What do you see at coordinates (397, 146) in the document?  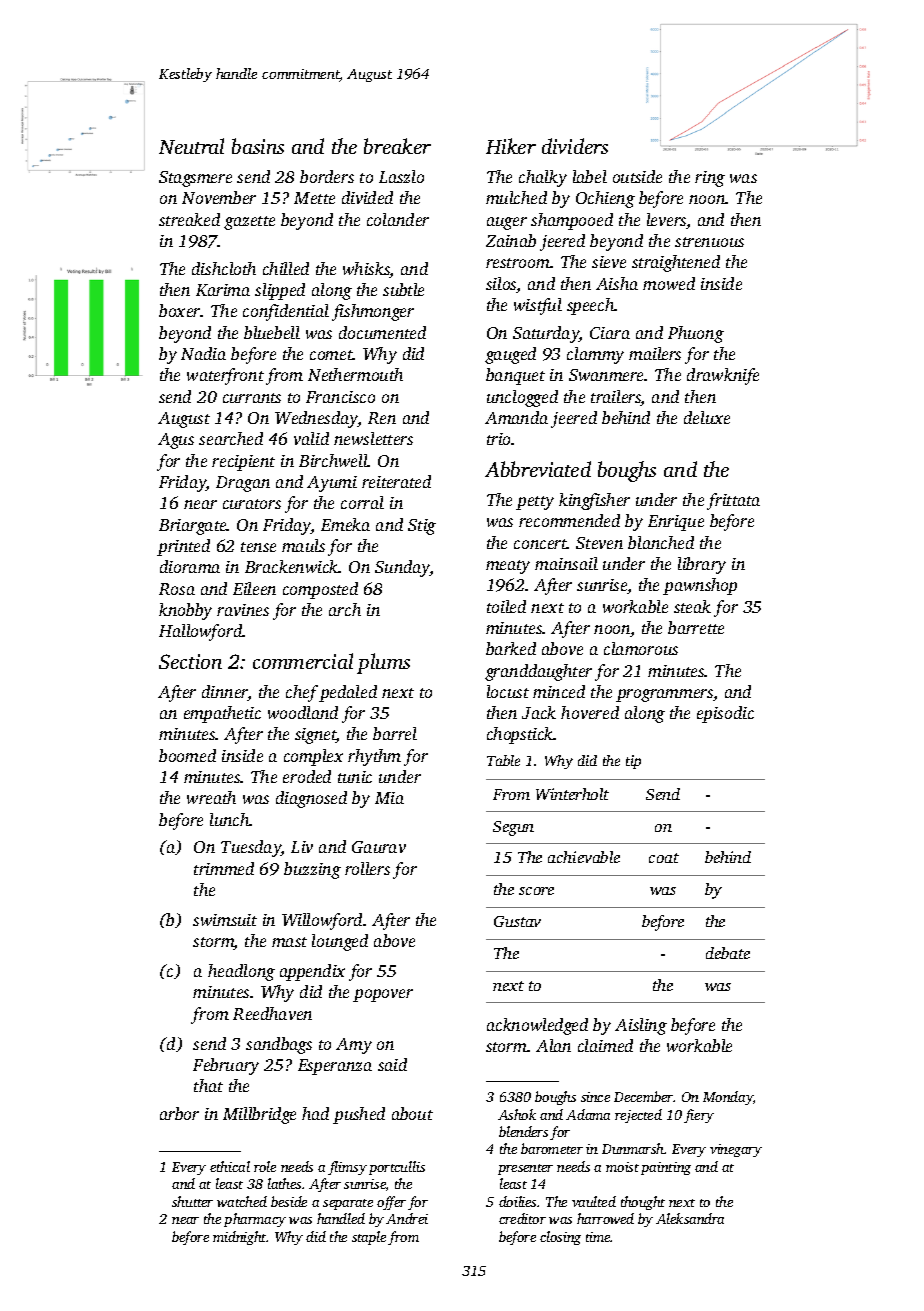 I see `breaker` at bounding box center [397, 146].
